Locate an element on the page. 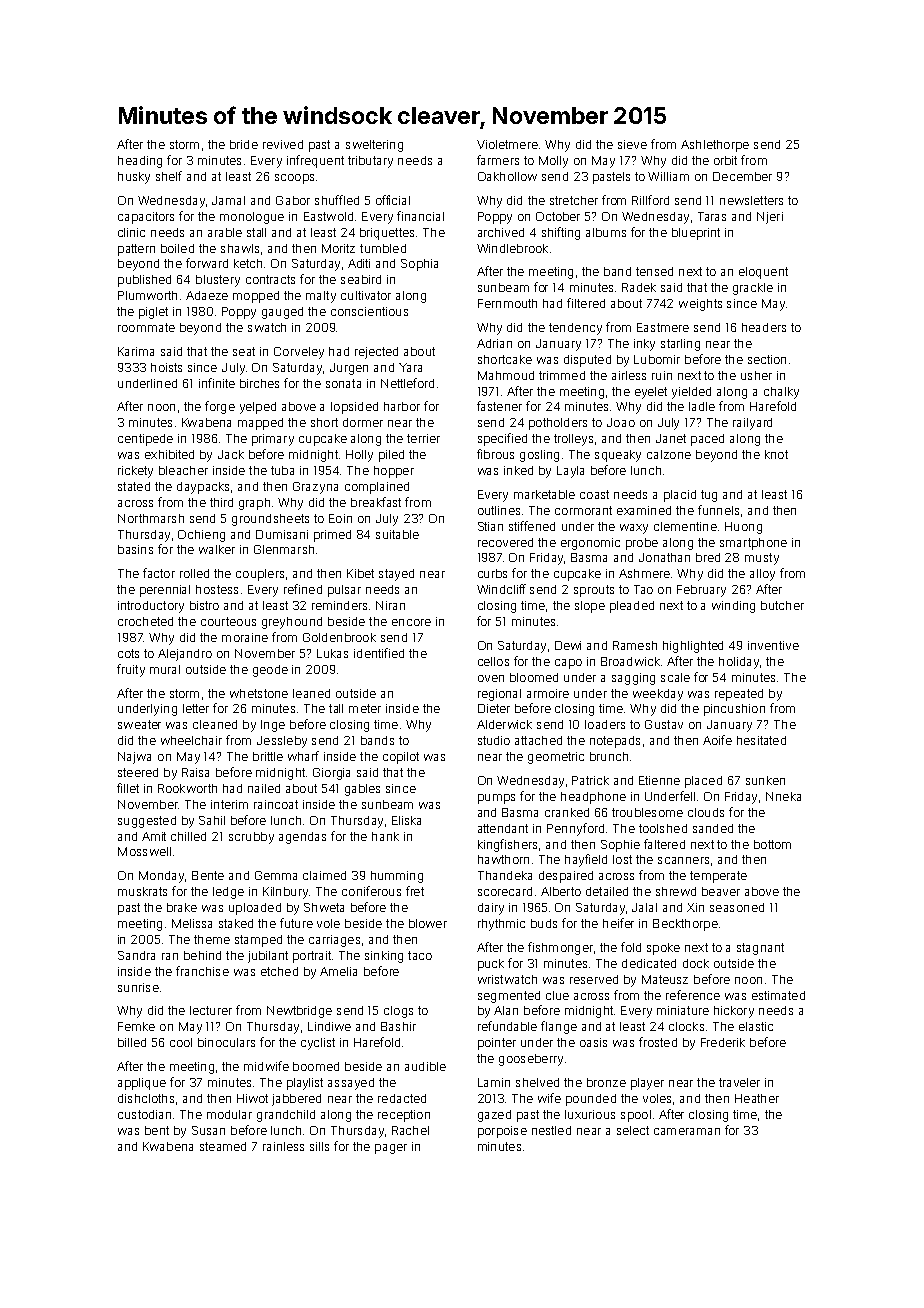 Image resolution: width=924 pixels, height=1308 pixels. heading is located at coordinates (140, 162).
